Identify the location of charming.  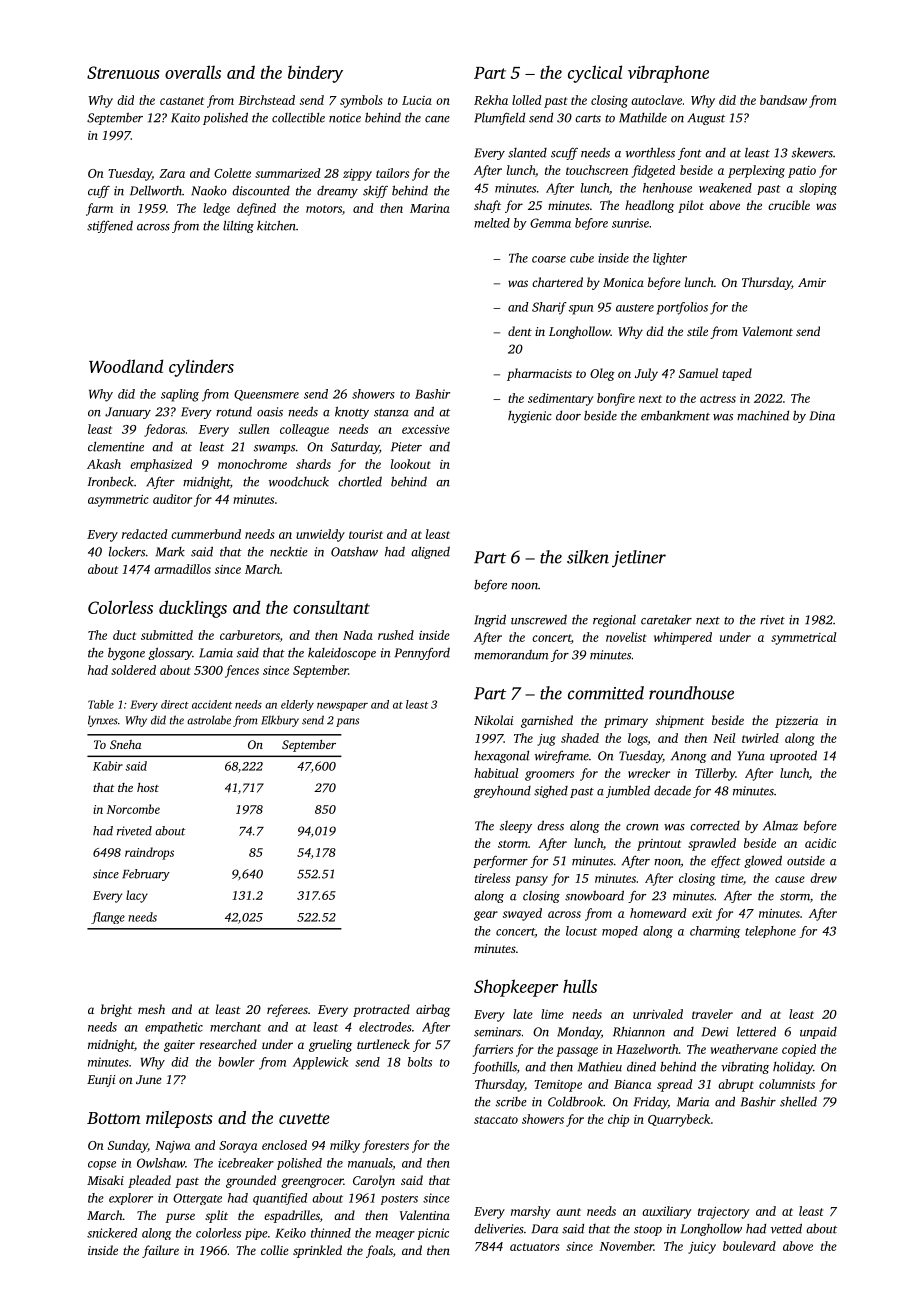
(715, 932).
